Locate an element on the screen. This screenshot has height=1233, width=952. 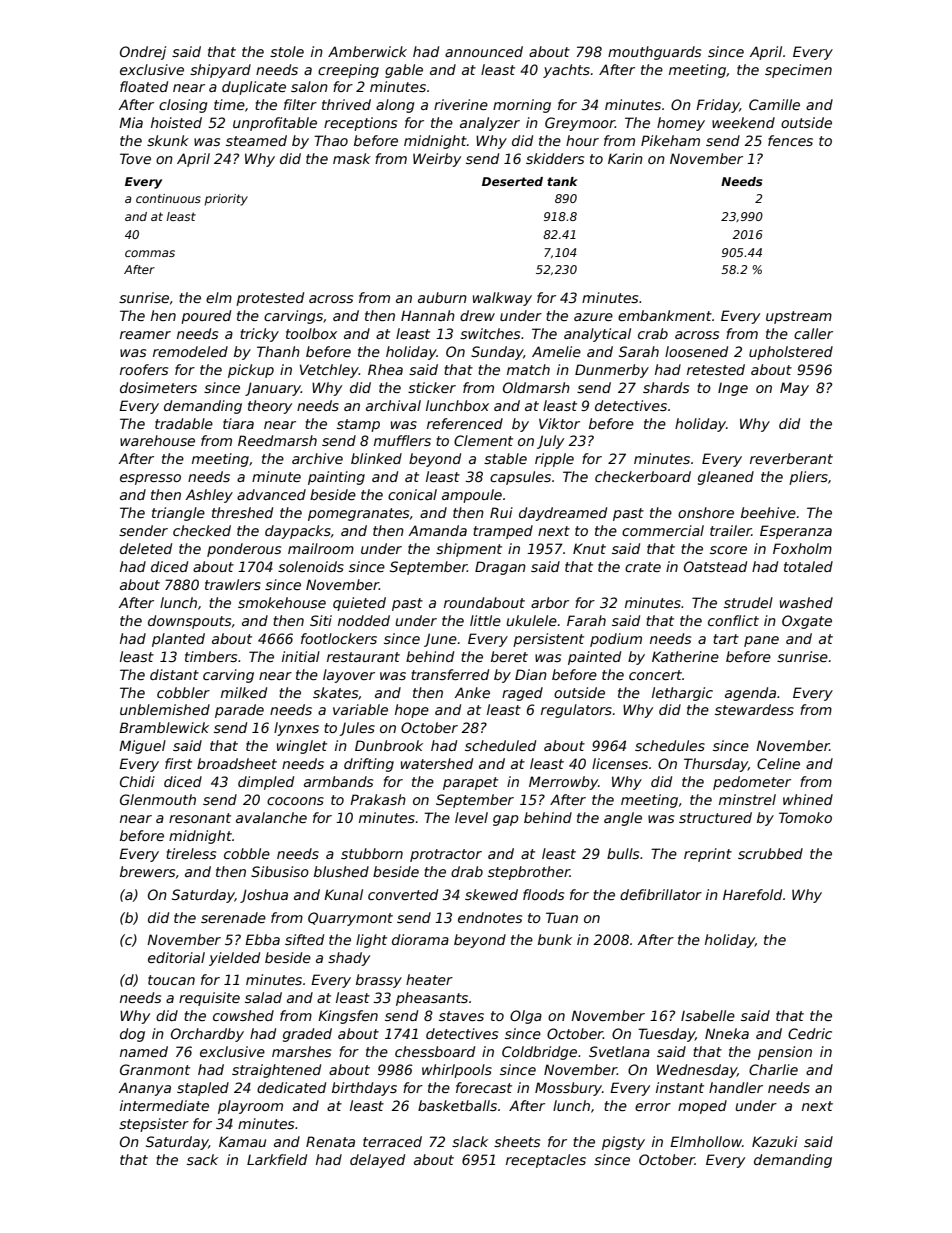
Thao is located at coordinates (331, 140).
